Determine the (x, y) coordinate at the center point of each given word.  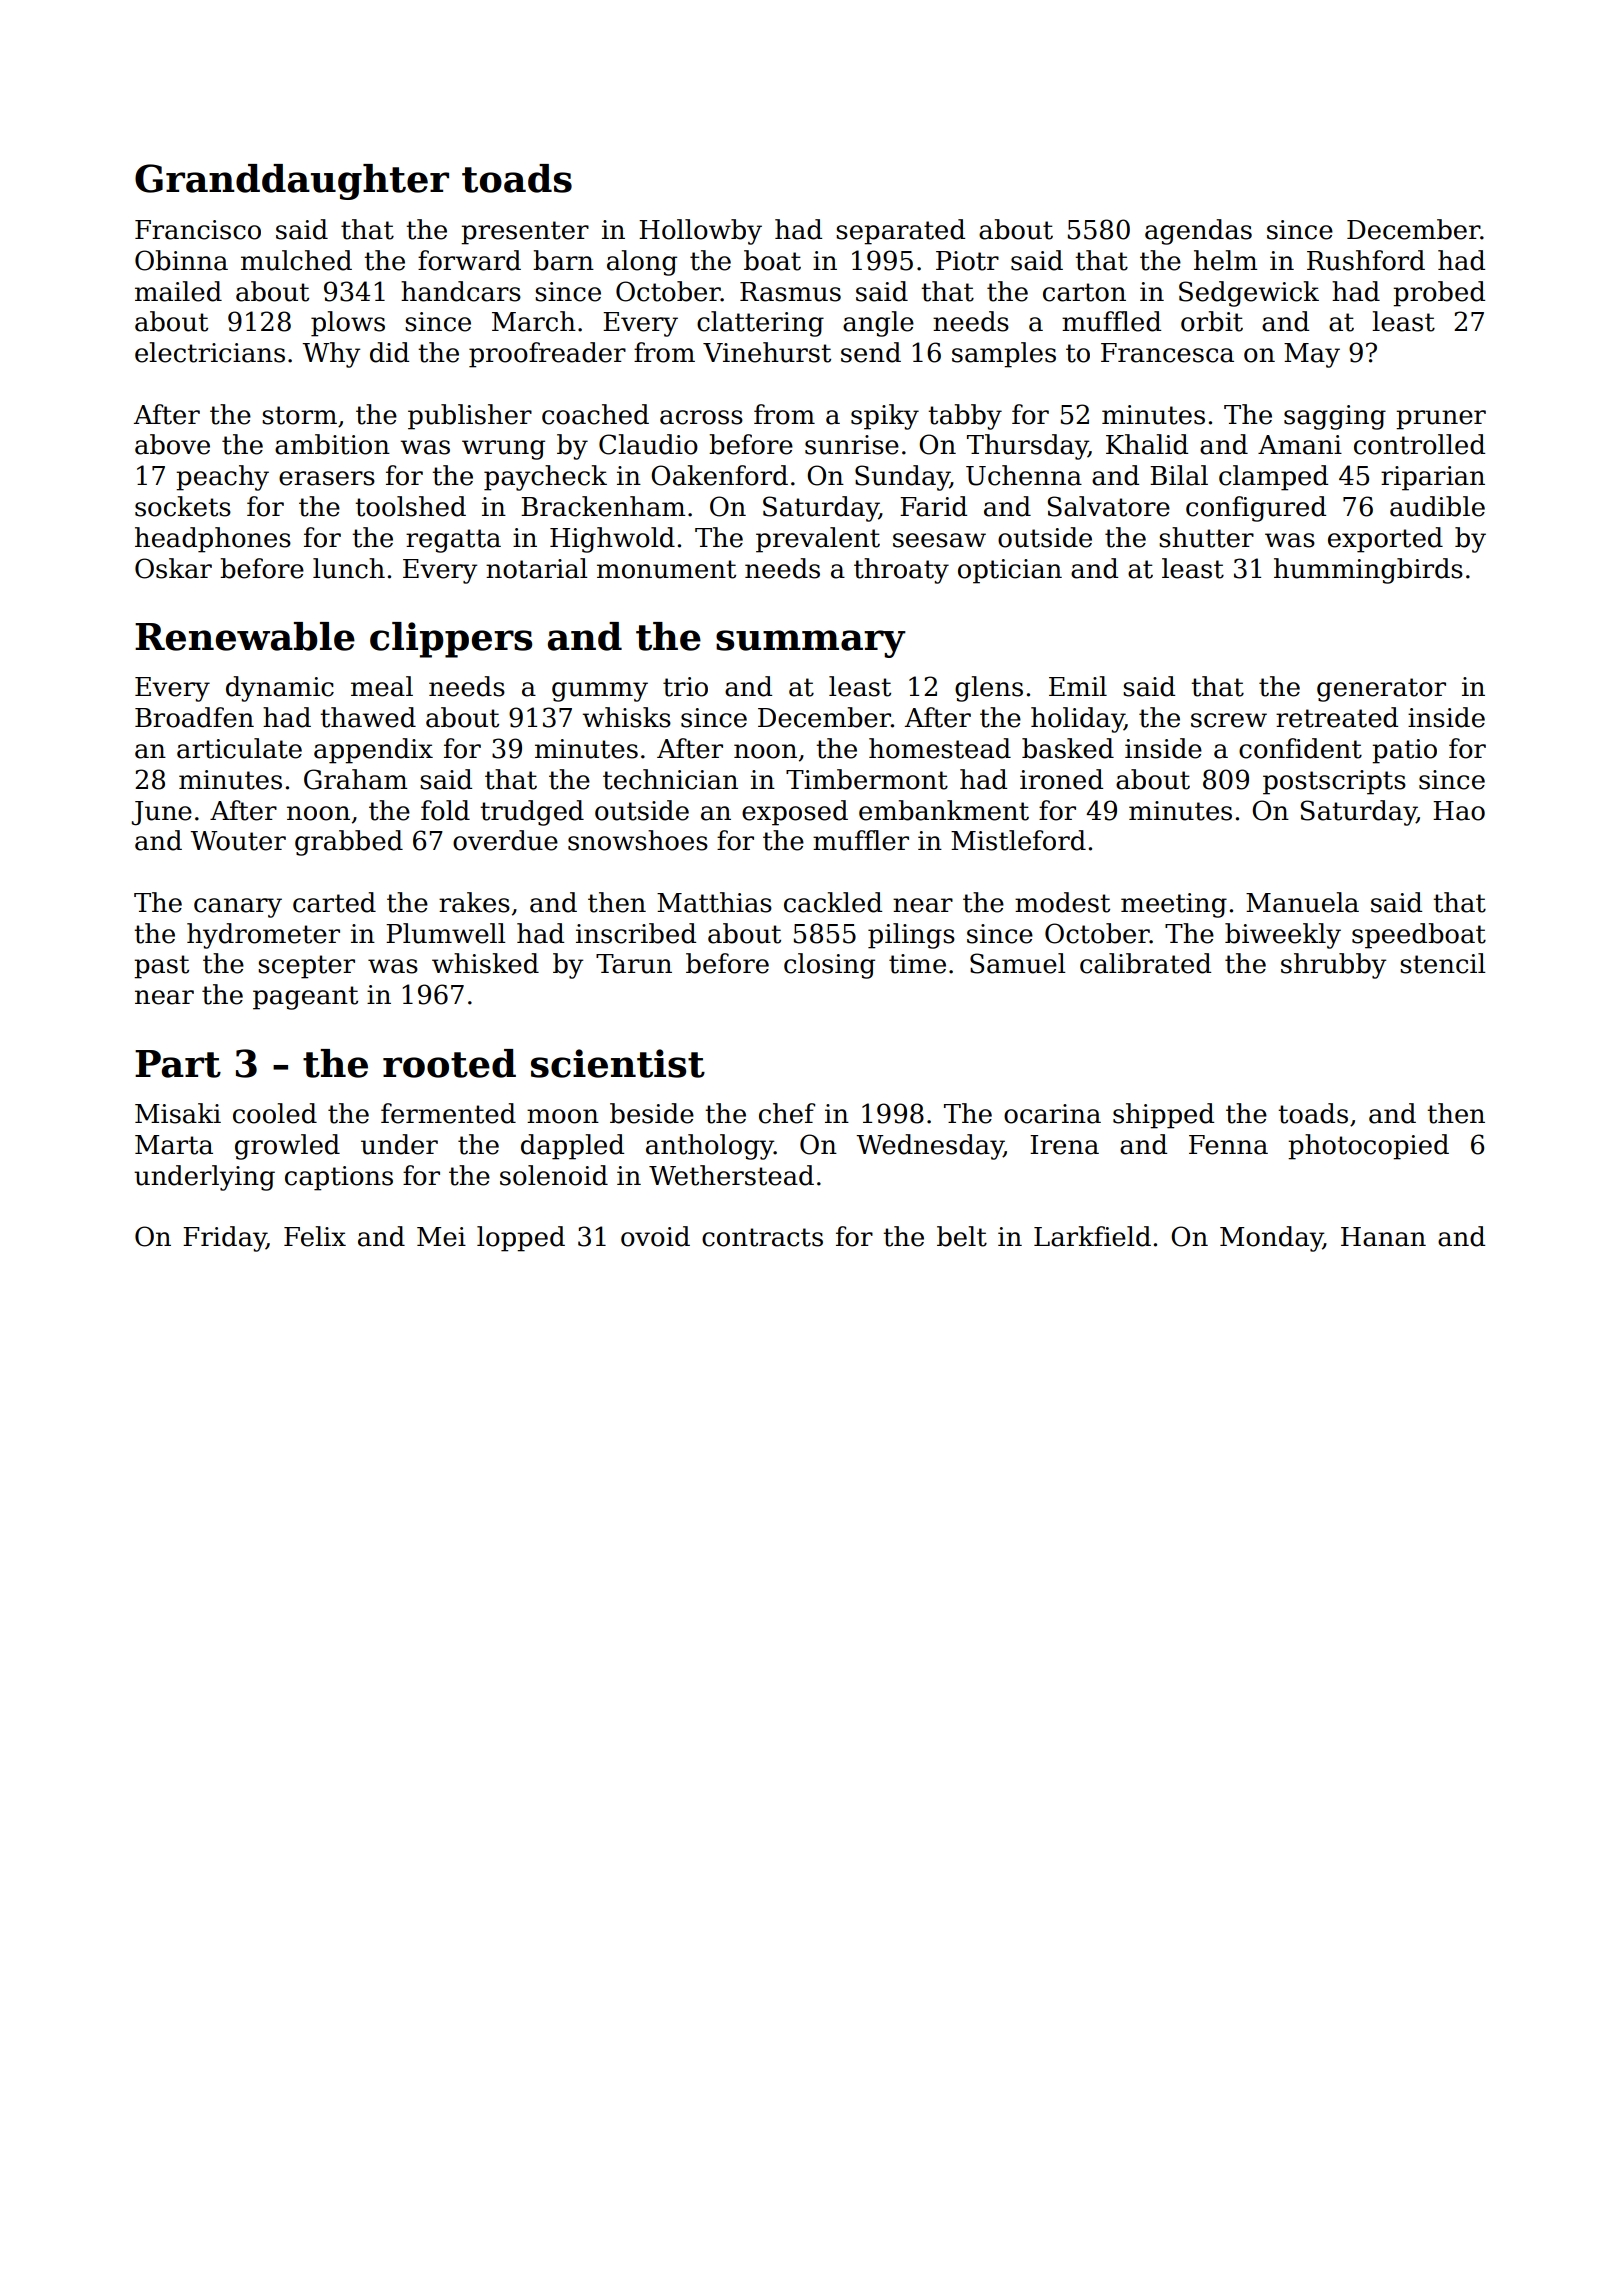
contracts (762, 1237)
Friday (224, 1239)
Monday (1271, 1239)
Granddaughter (292, 182)
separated (900, 232)
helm (1225, 260)
